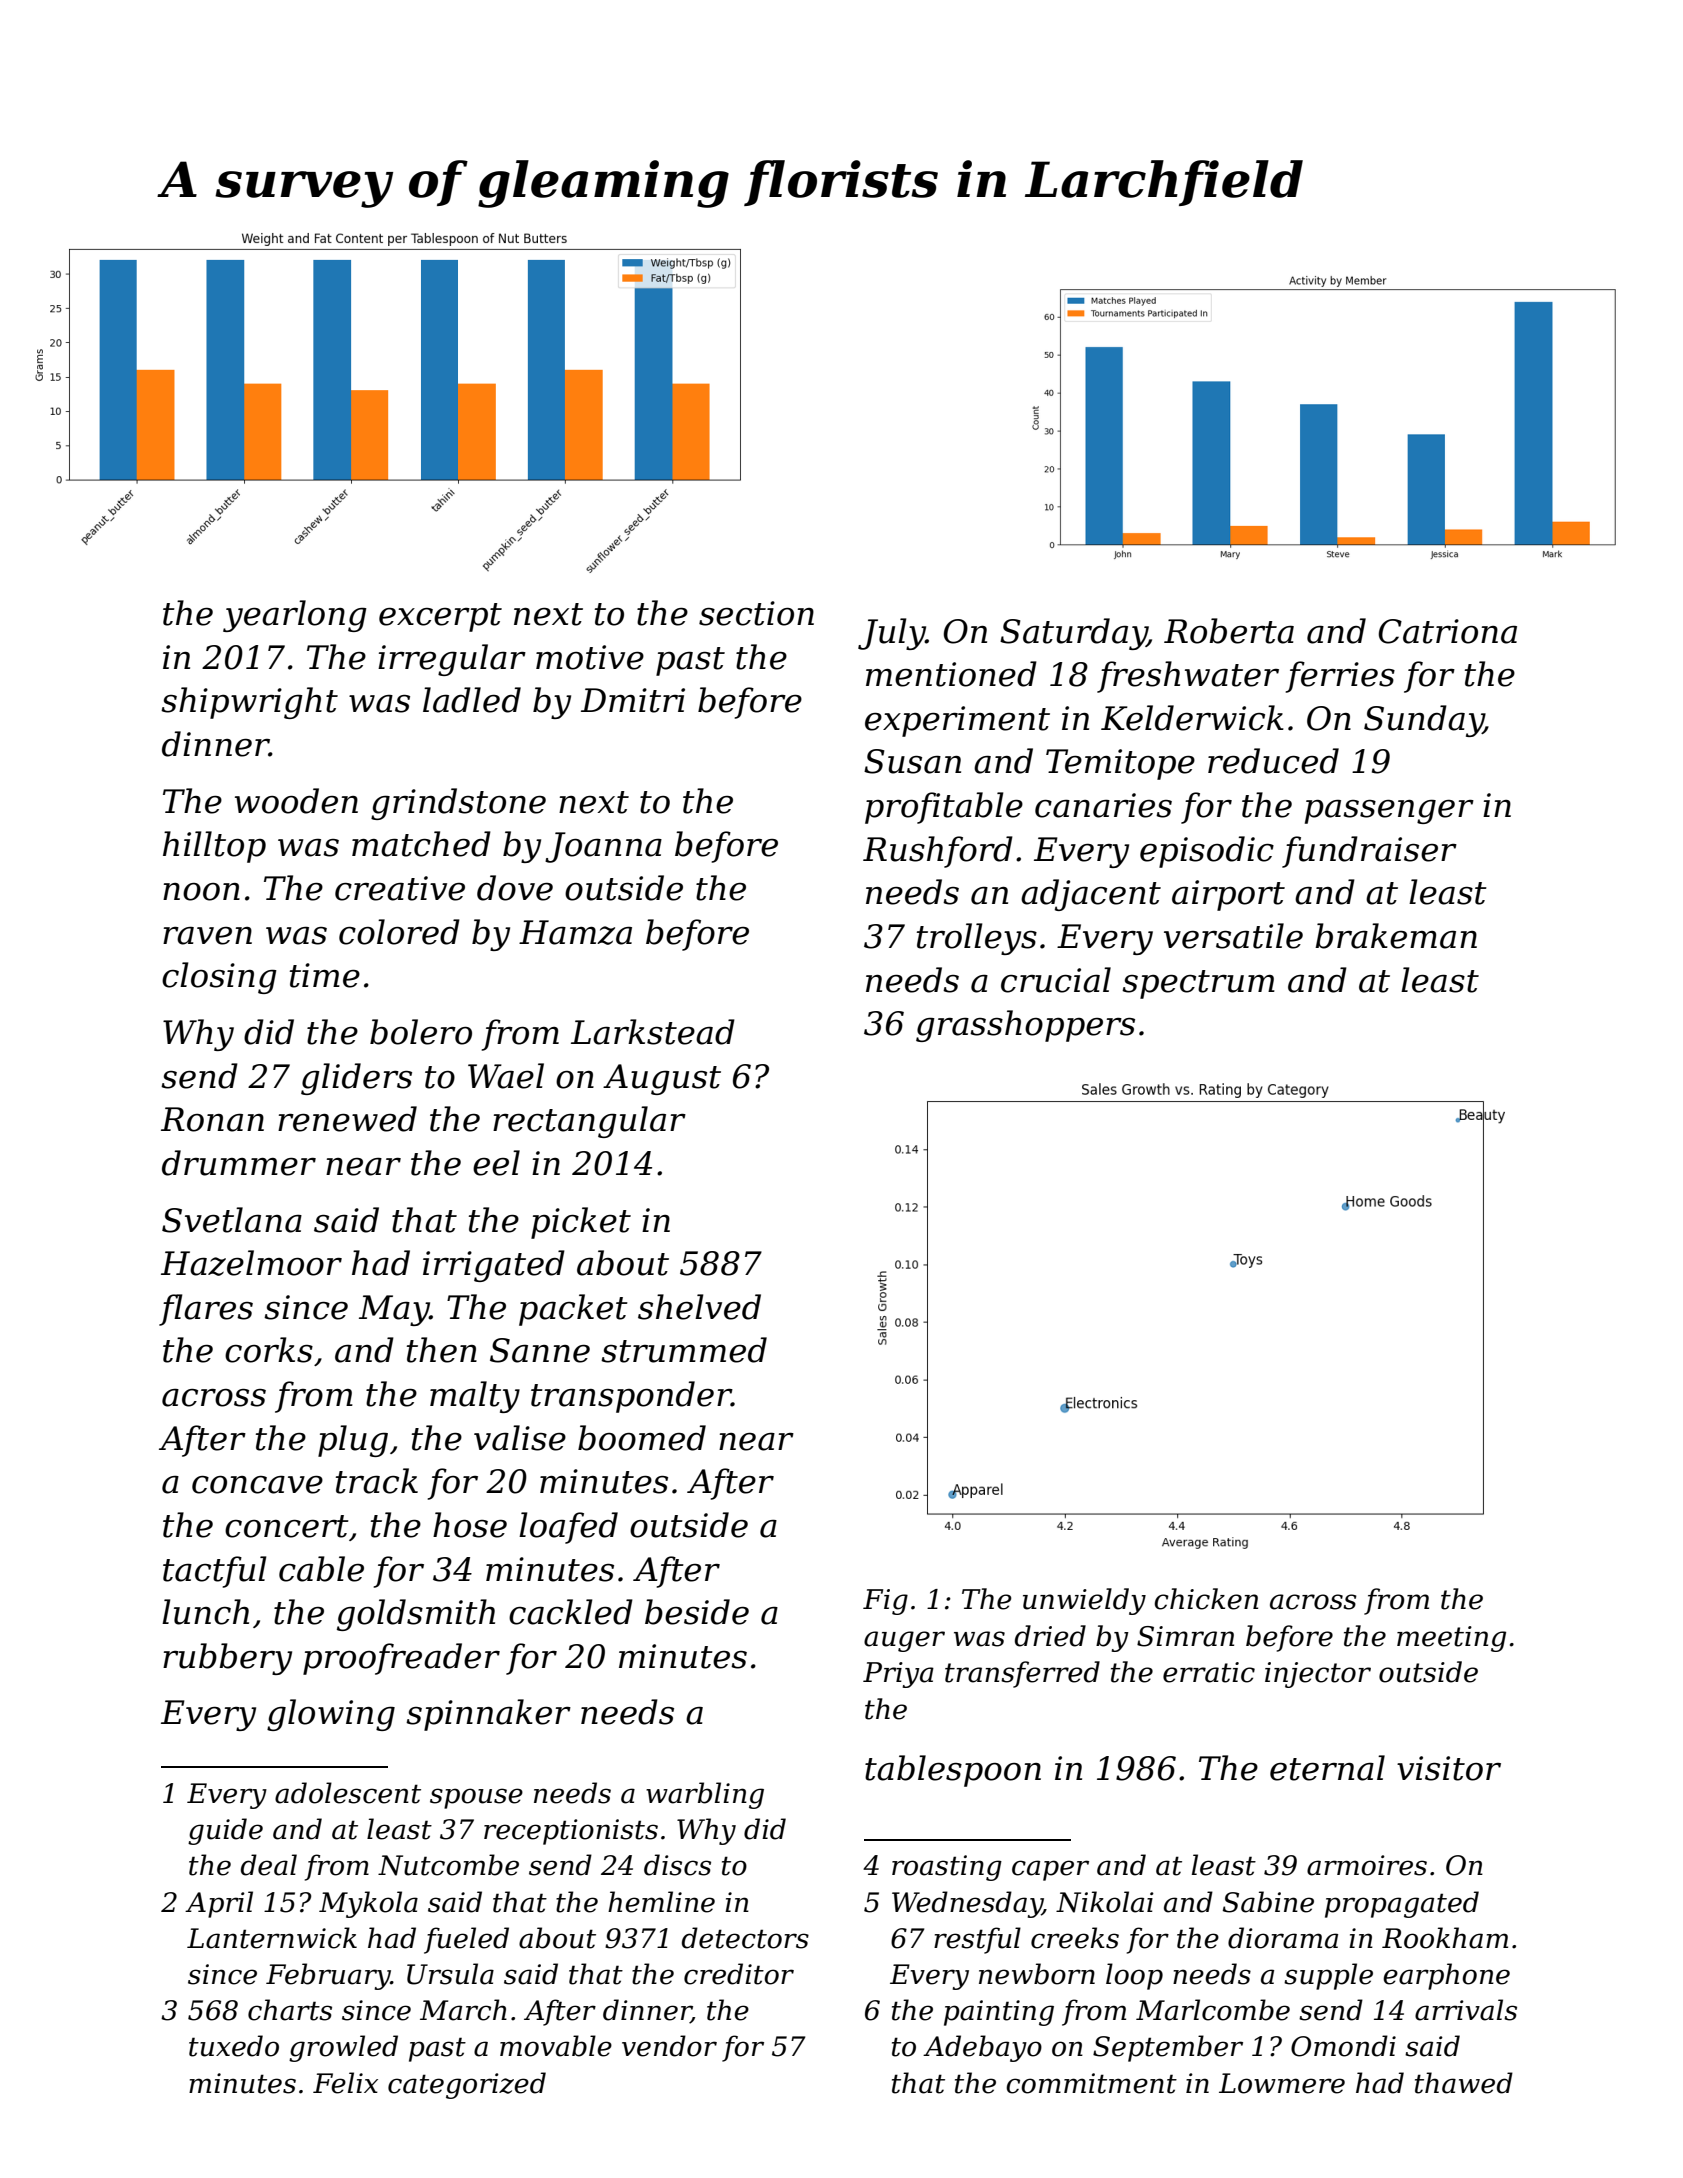  I want to click on cable, so click(321, 1569).
